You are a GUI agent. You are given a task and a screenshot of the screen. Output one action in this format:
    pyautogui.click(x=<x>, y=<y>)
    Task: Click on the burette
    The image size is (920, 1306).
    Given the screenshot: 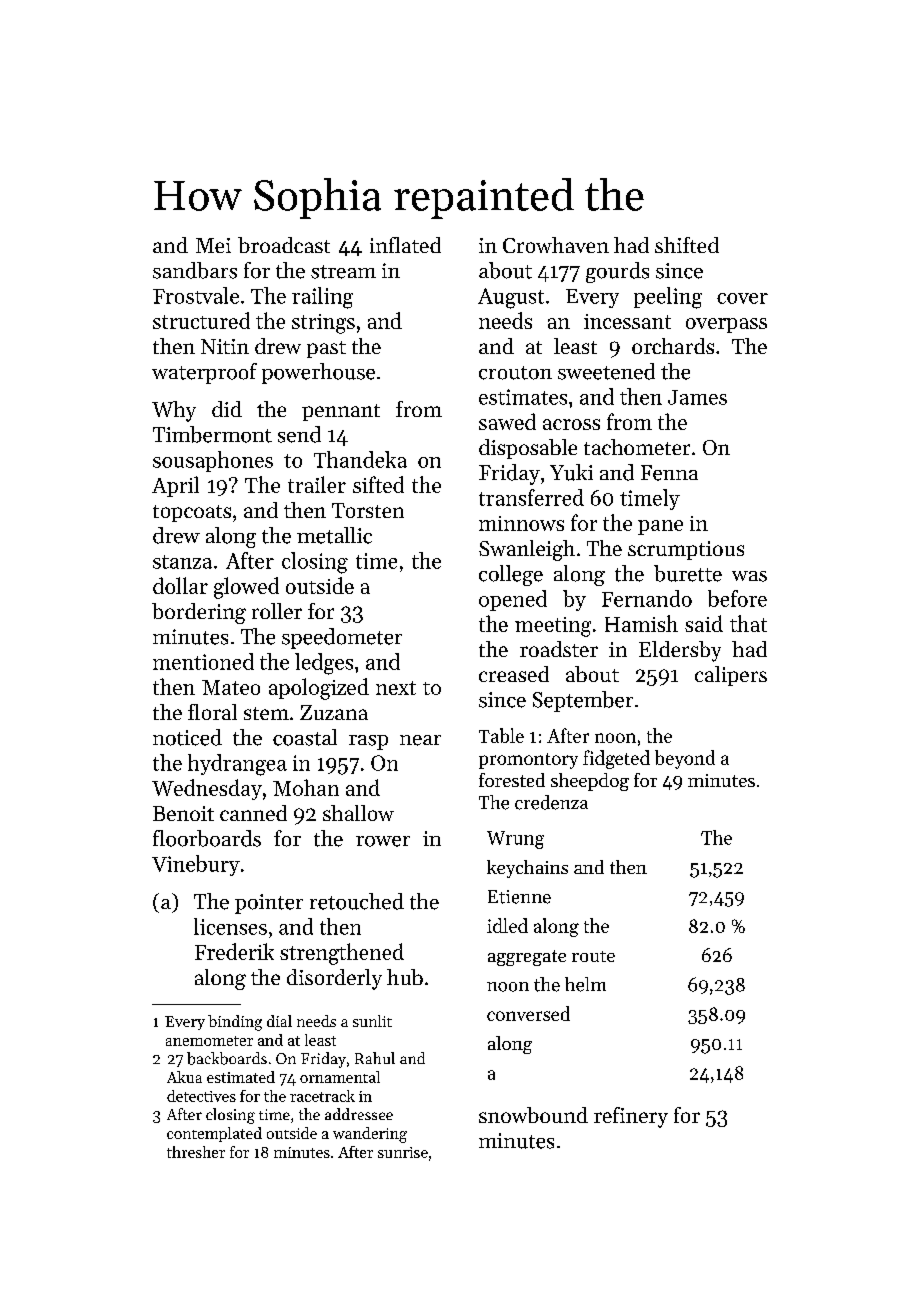 What is the action you would take?
    pyautogui.click(x=688, y=573)
